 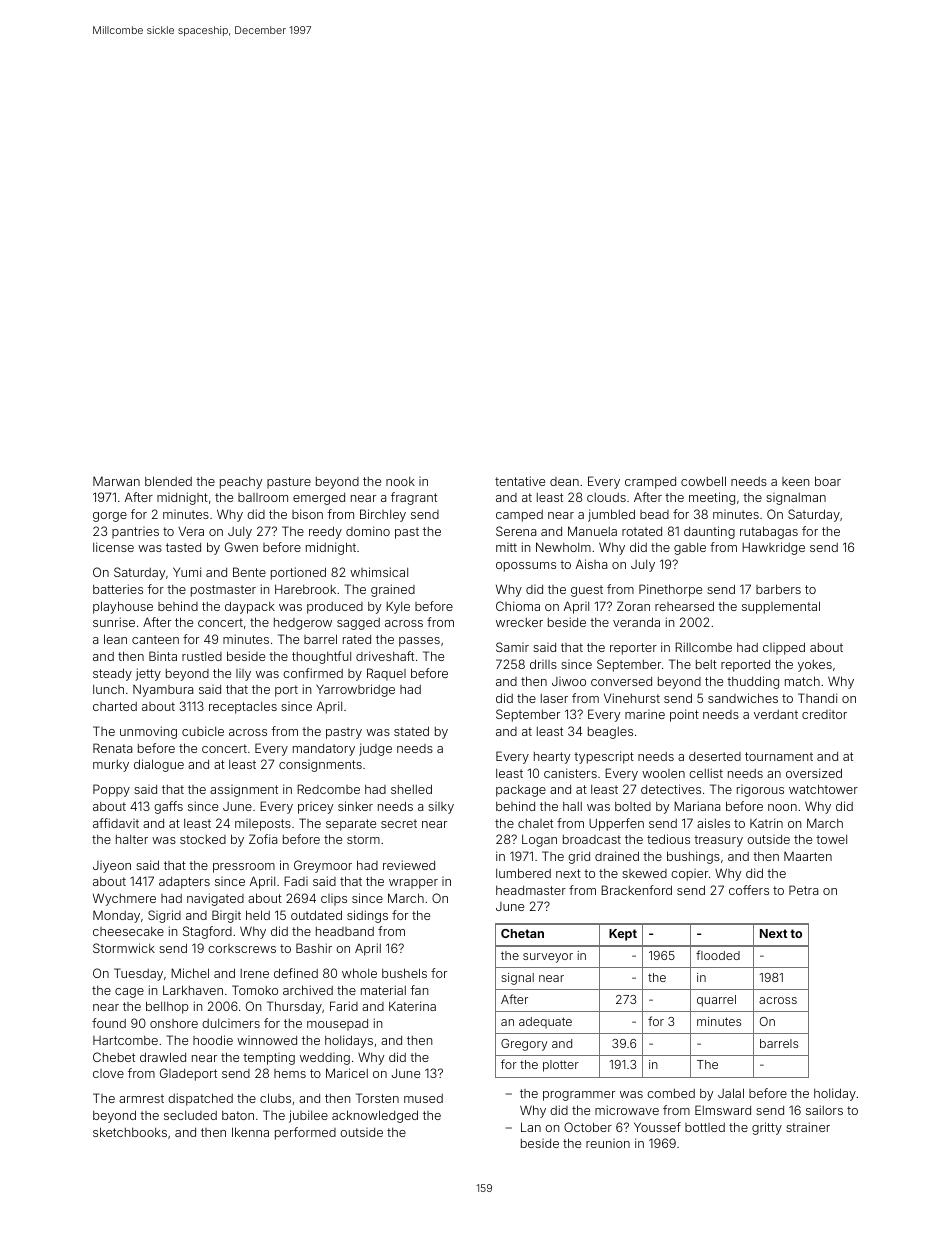 What do you see at coordinates (115, 706) in the screenshot?
I see `charted` at bounding box center [115, 706].
